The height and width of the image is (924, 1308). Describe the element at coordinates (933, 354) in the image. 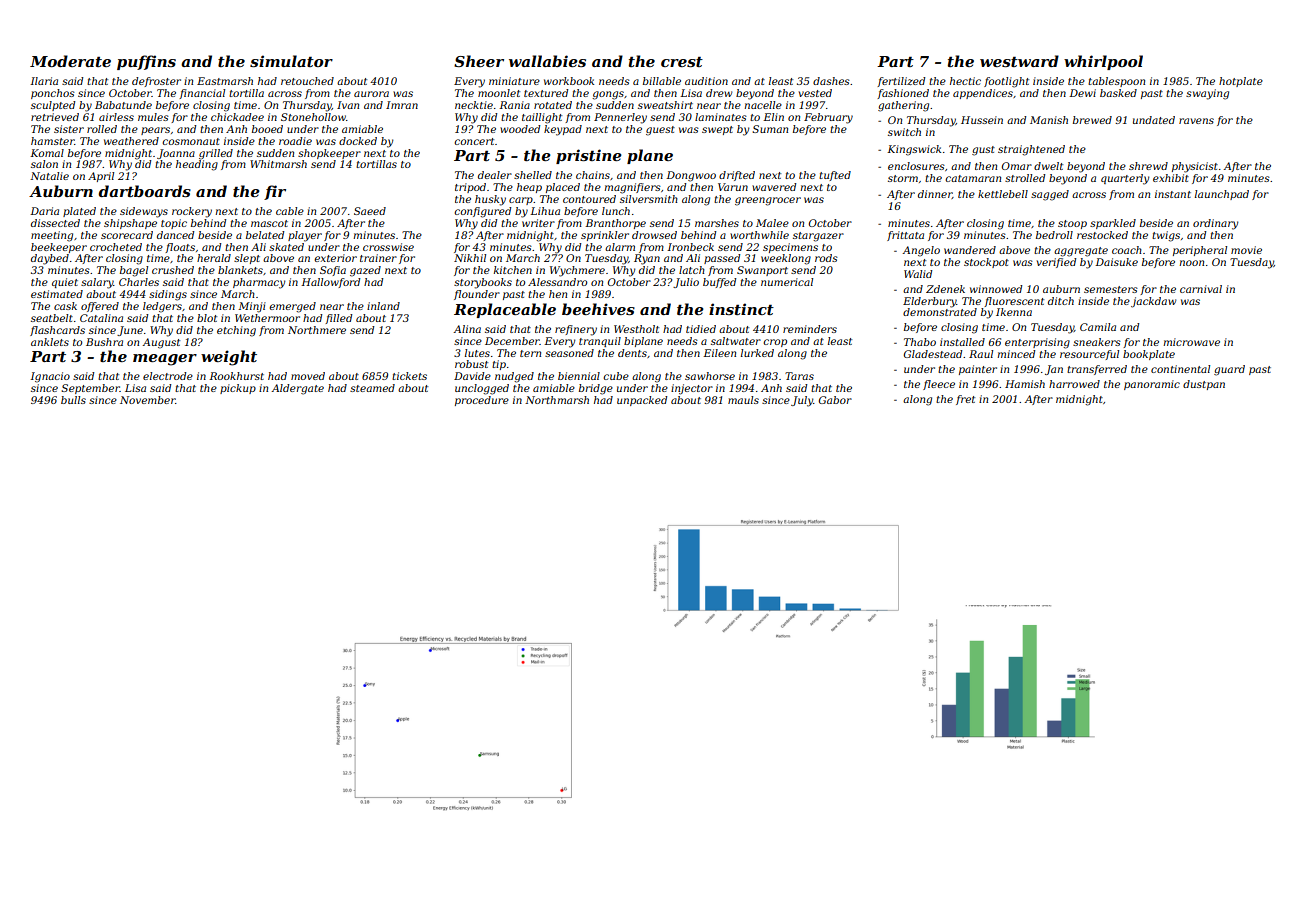

I see `Gladestead` at that location.
